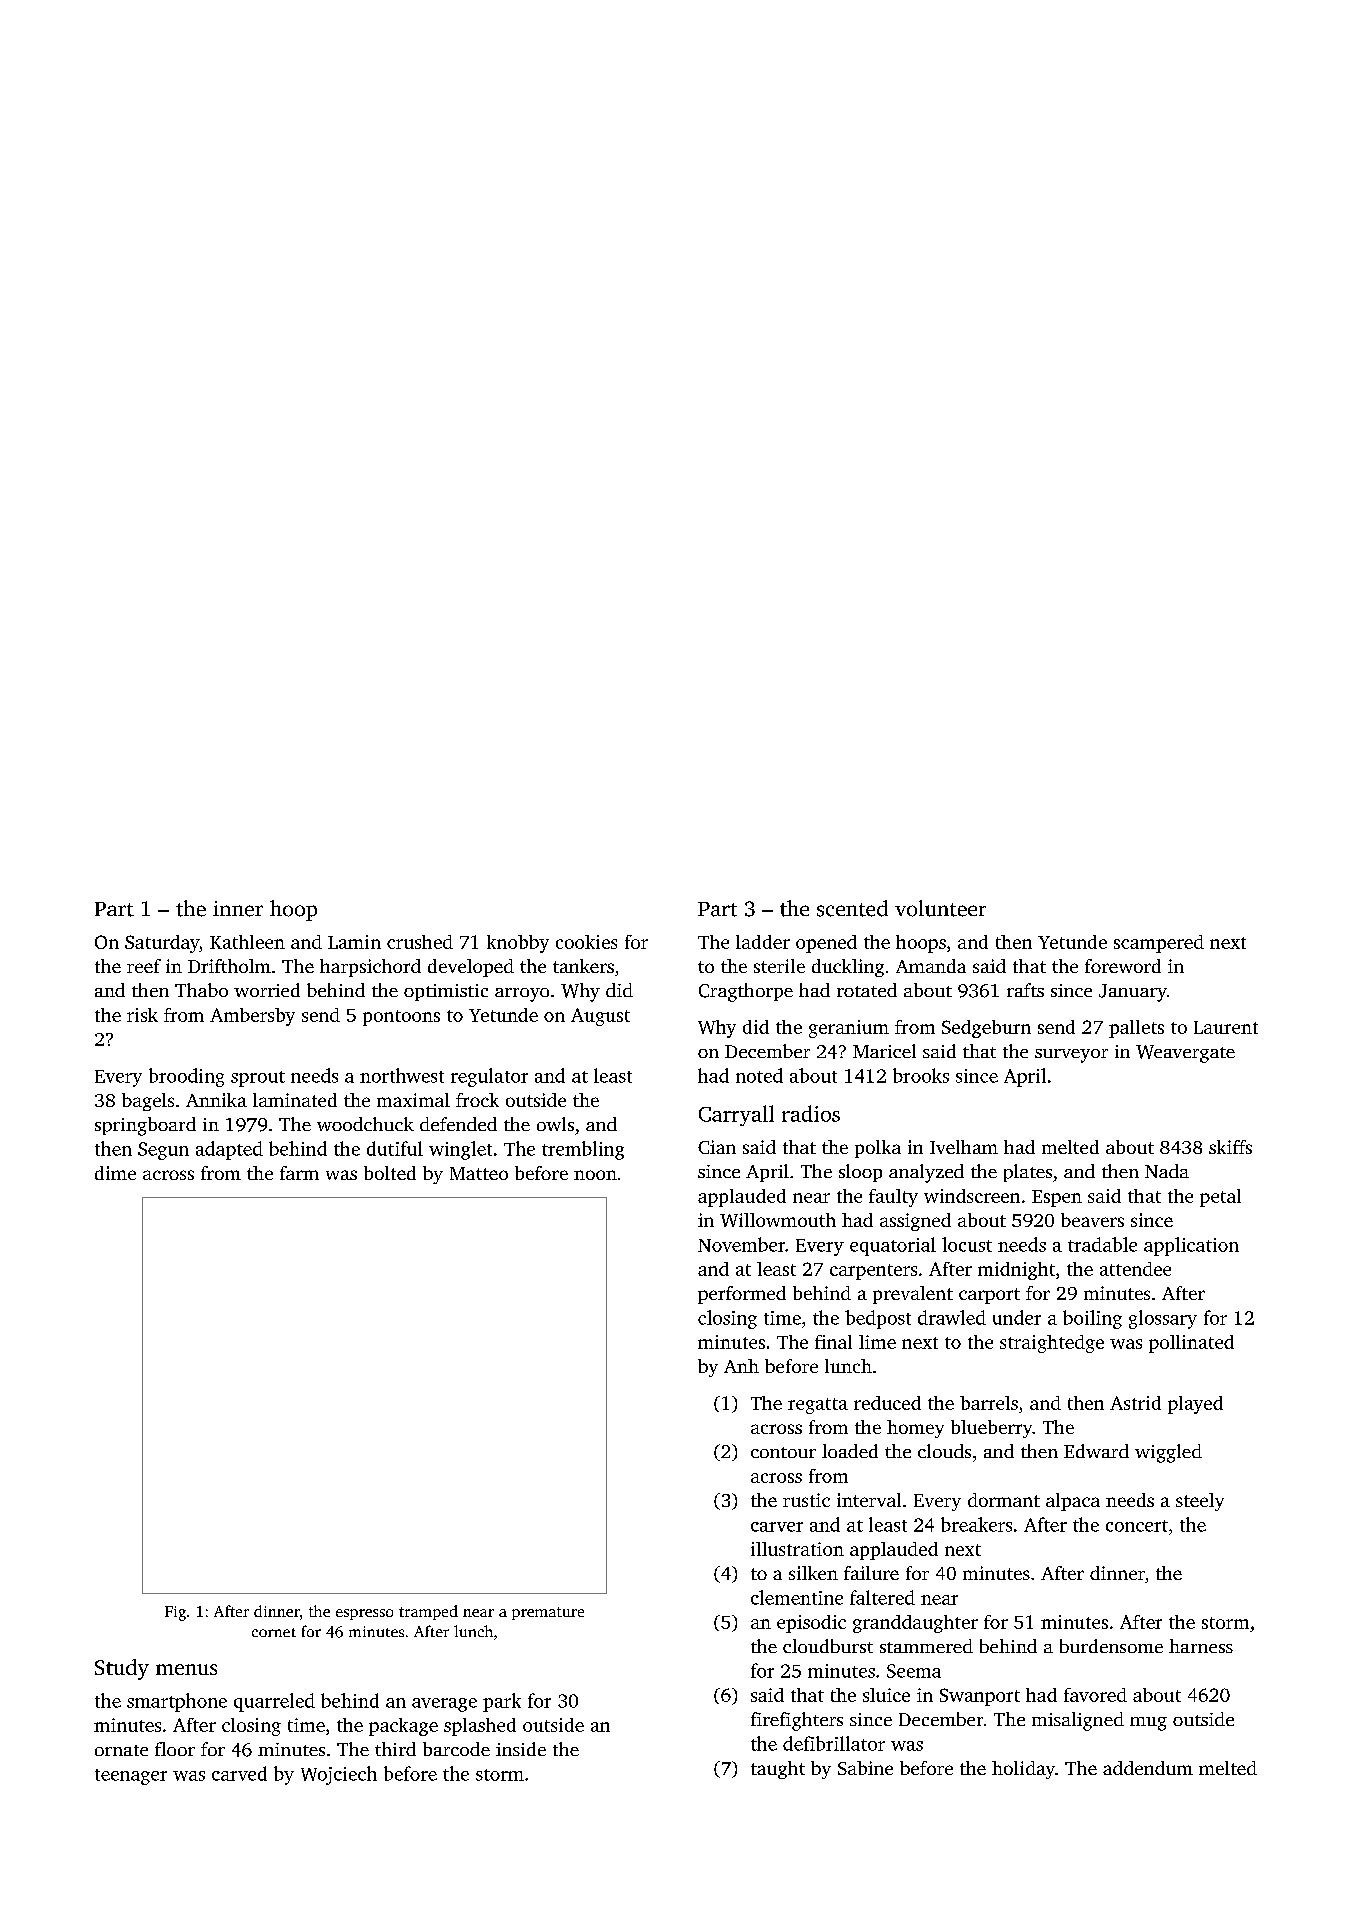 The height and width of the screenshot is (1914, 1353). I want to click on Study, so click(122, 1669).
